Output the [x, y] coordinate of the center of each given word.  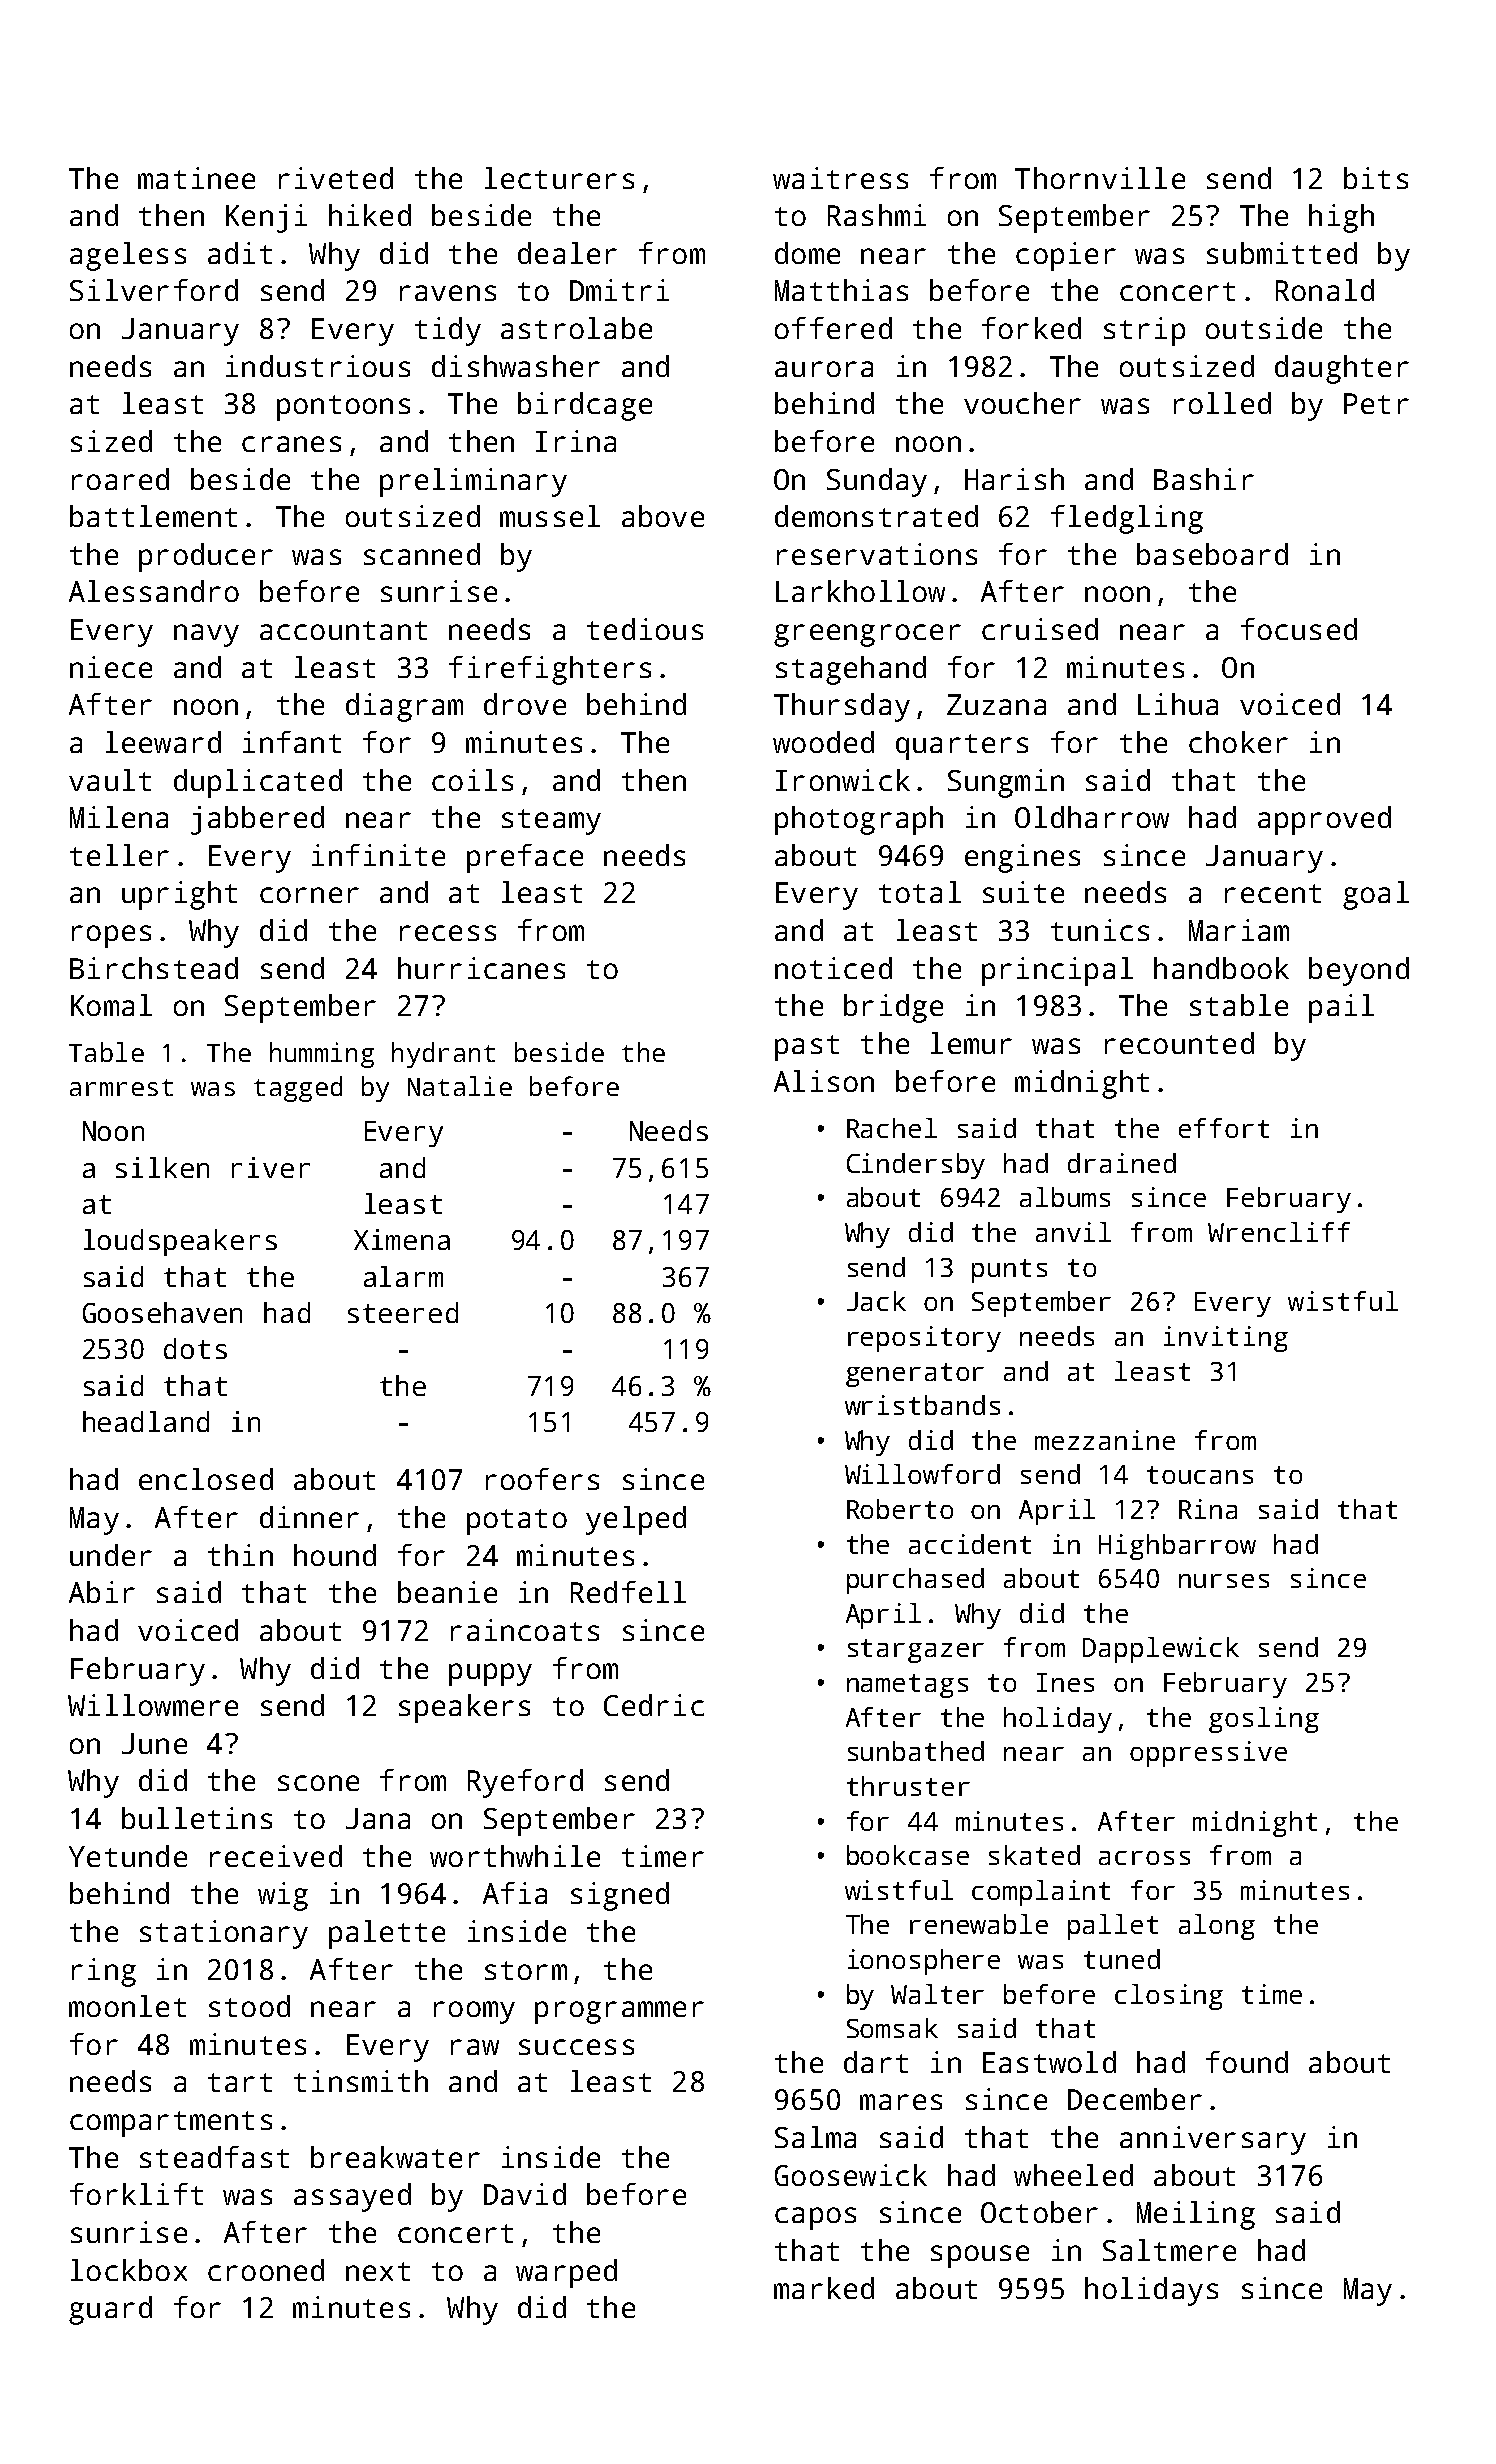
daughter [1342, 369]
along [1217, 1927]
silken [162, 1167]
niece [111, 667]
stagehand [851, 670]
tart [240, 2082]
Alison [824, 1081]
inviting [1226, 1339]
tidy [448, 331]
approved [1324, 820]
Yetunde [128, 1856]
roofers [542, 1479]
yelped [636, 1520]
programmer [619, 2012]
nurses [1224, 1581]
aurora [824, 369]
